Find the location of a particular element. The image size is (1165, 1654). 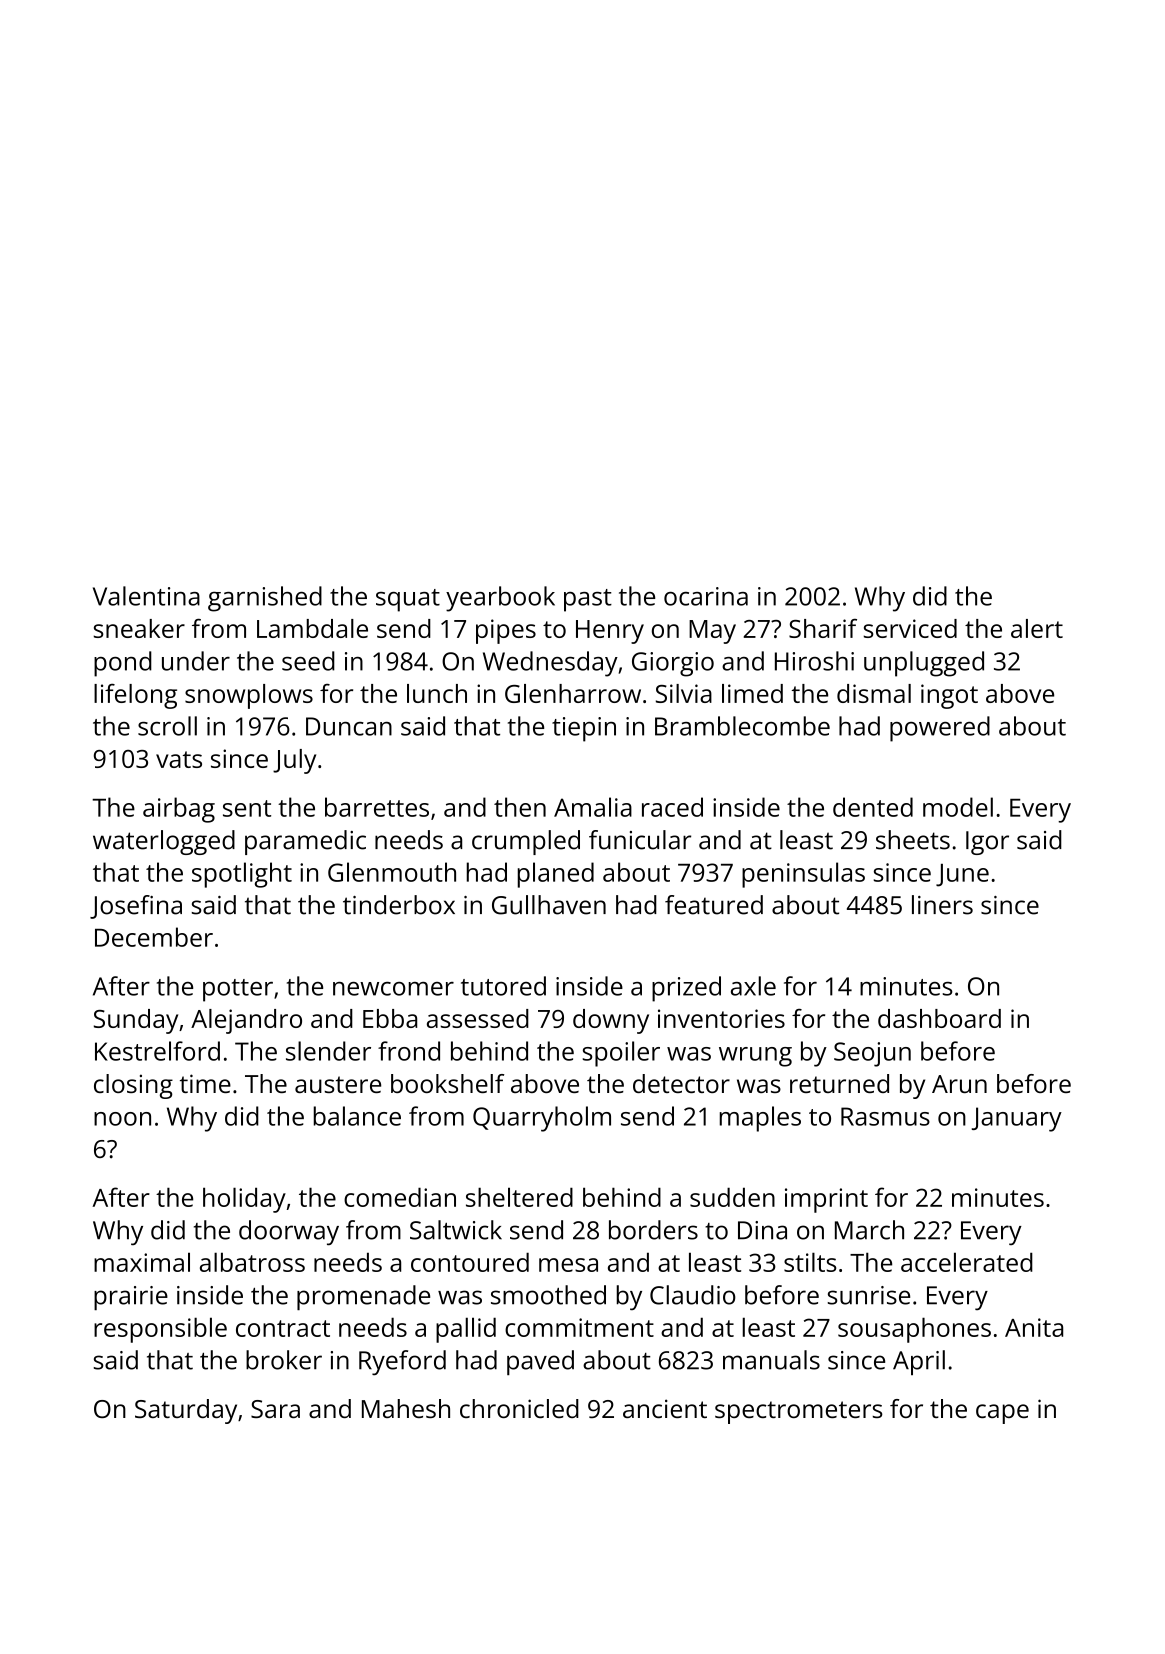

liners is located at coordinates (942, 905).
